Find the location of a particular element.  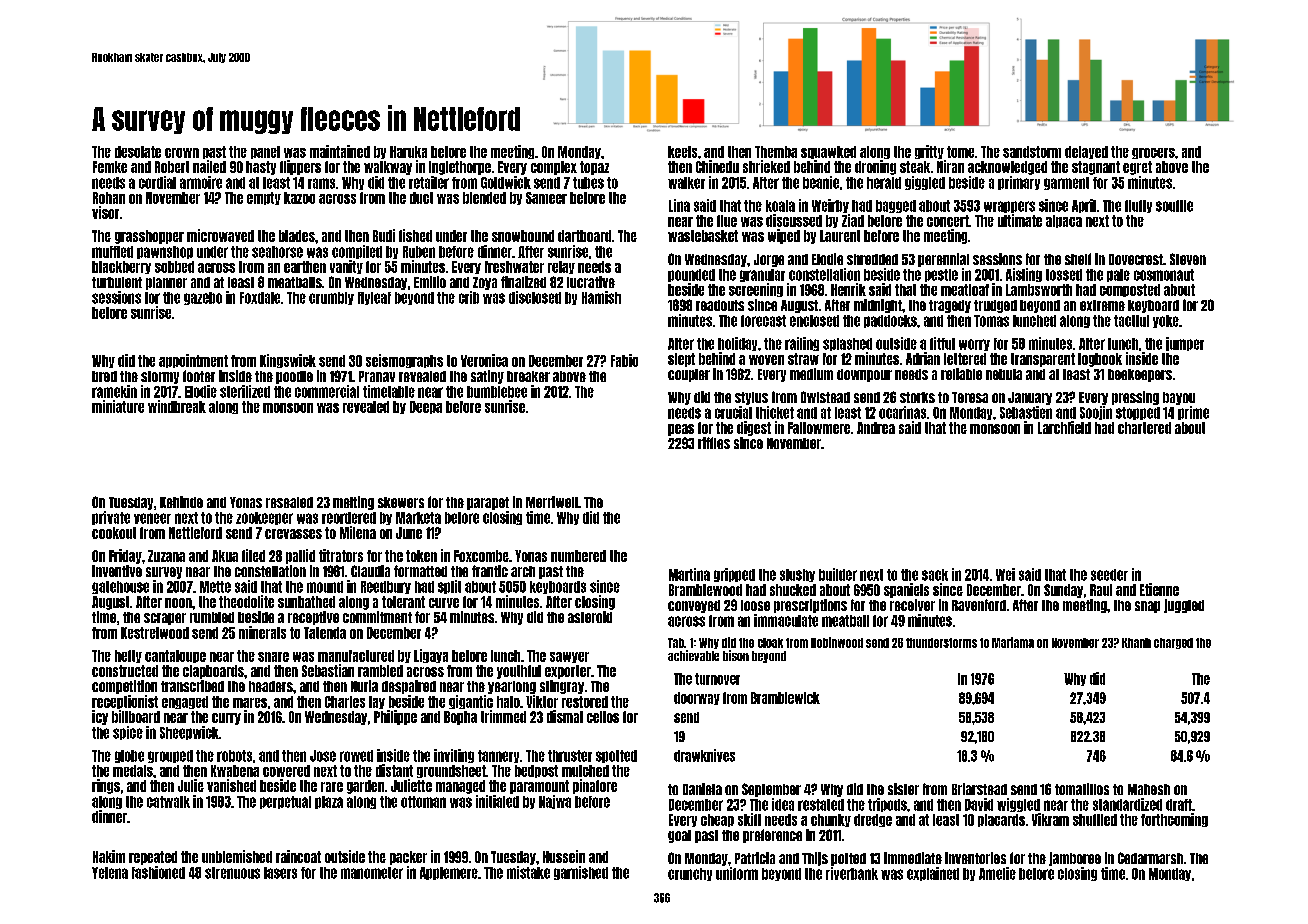

prime is located at coordinates (1193, 413).
